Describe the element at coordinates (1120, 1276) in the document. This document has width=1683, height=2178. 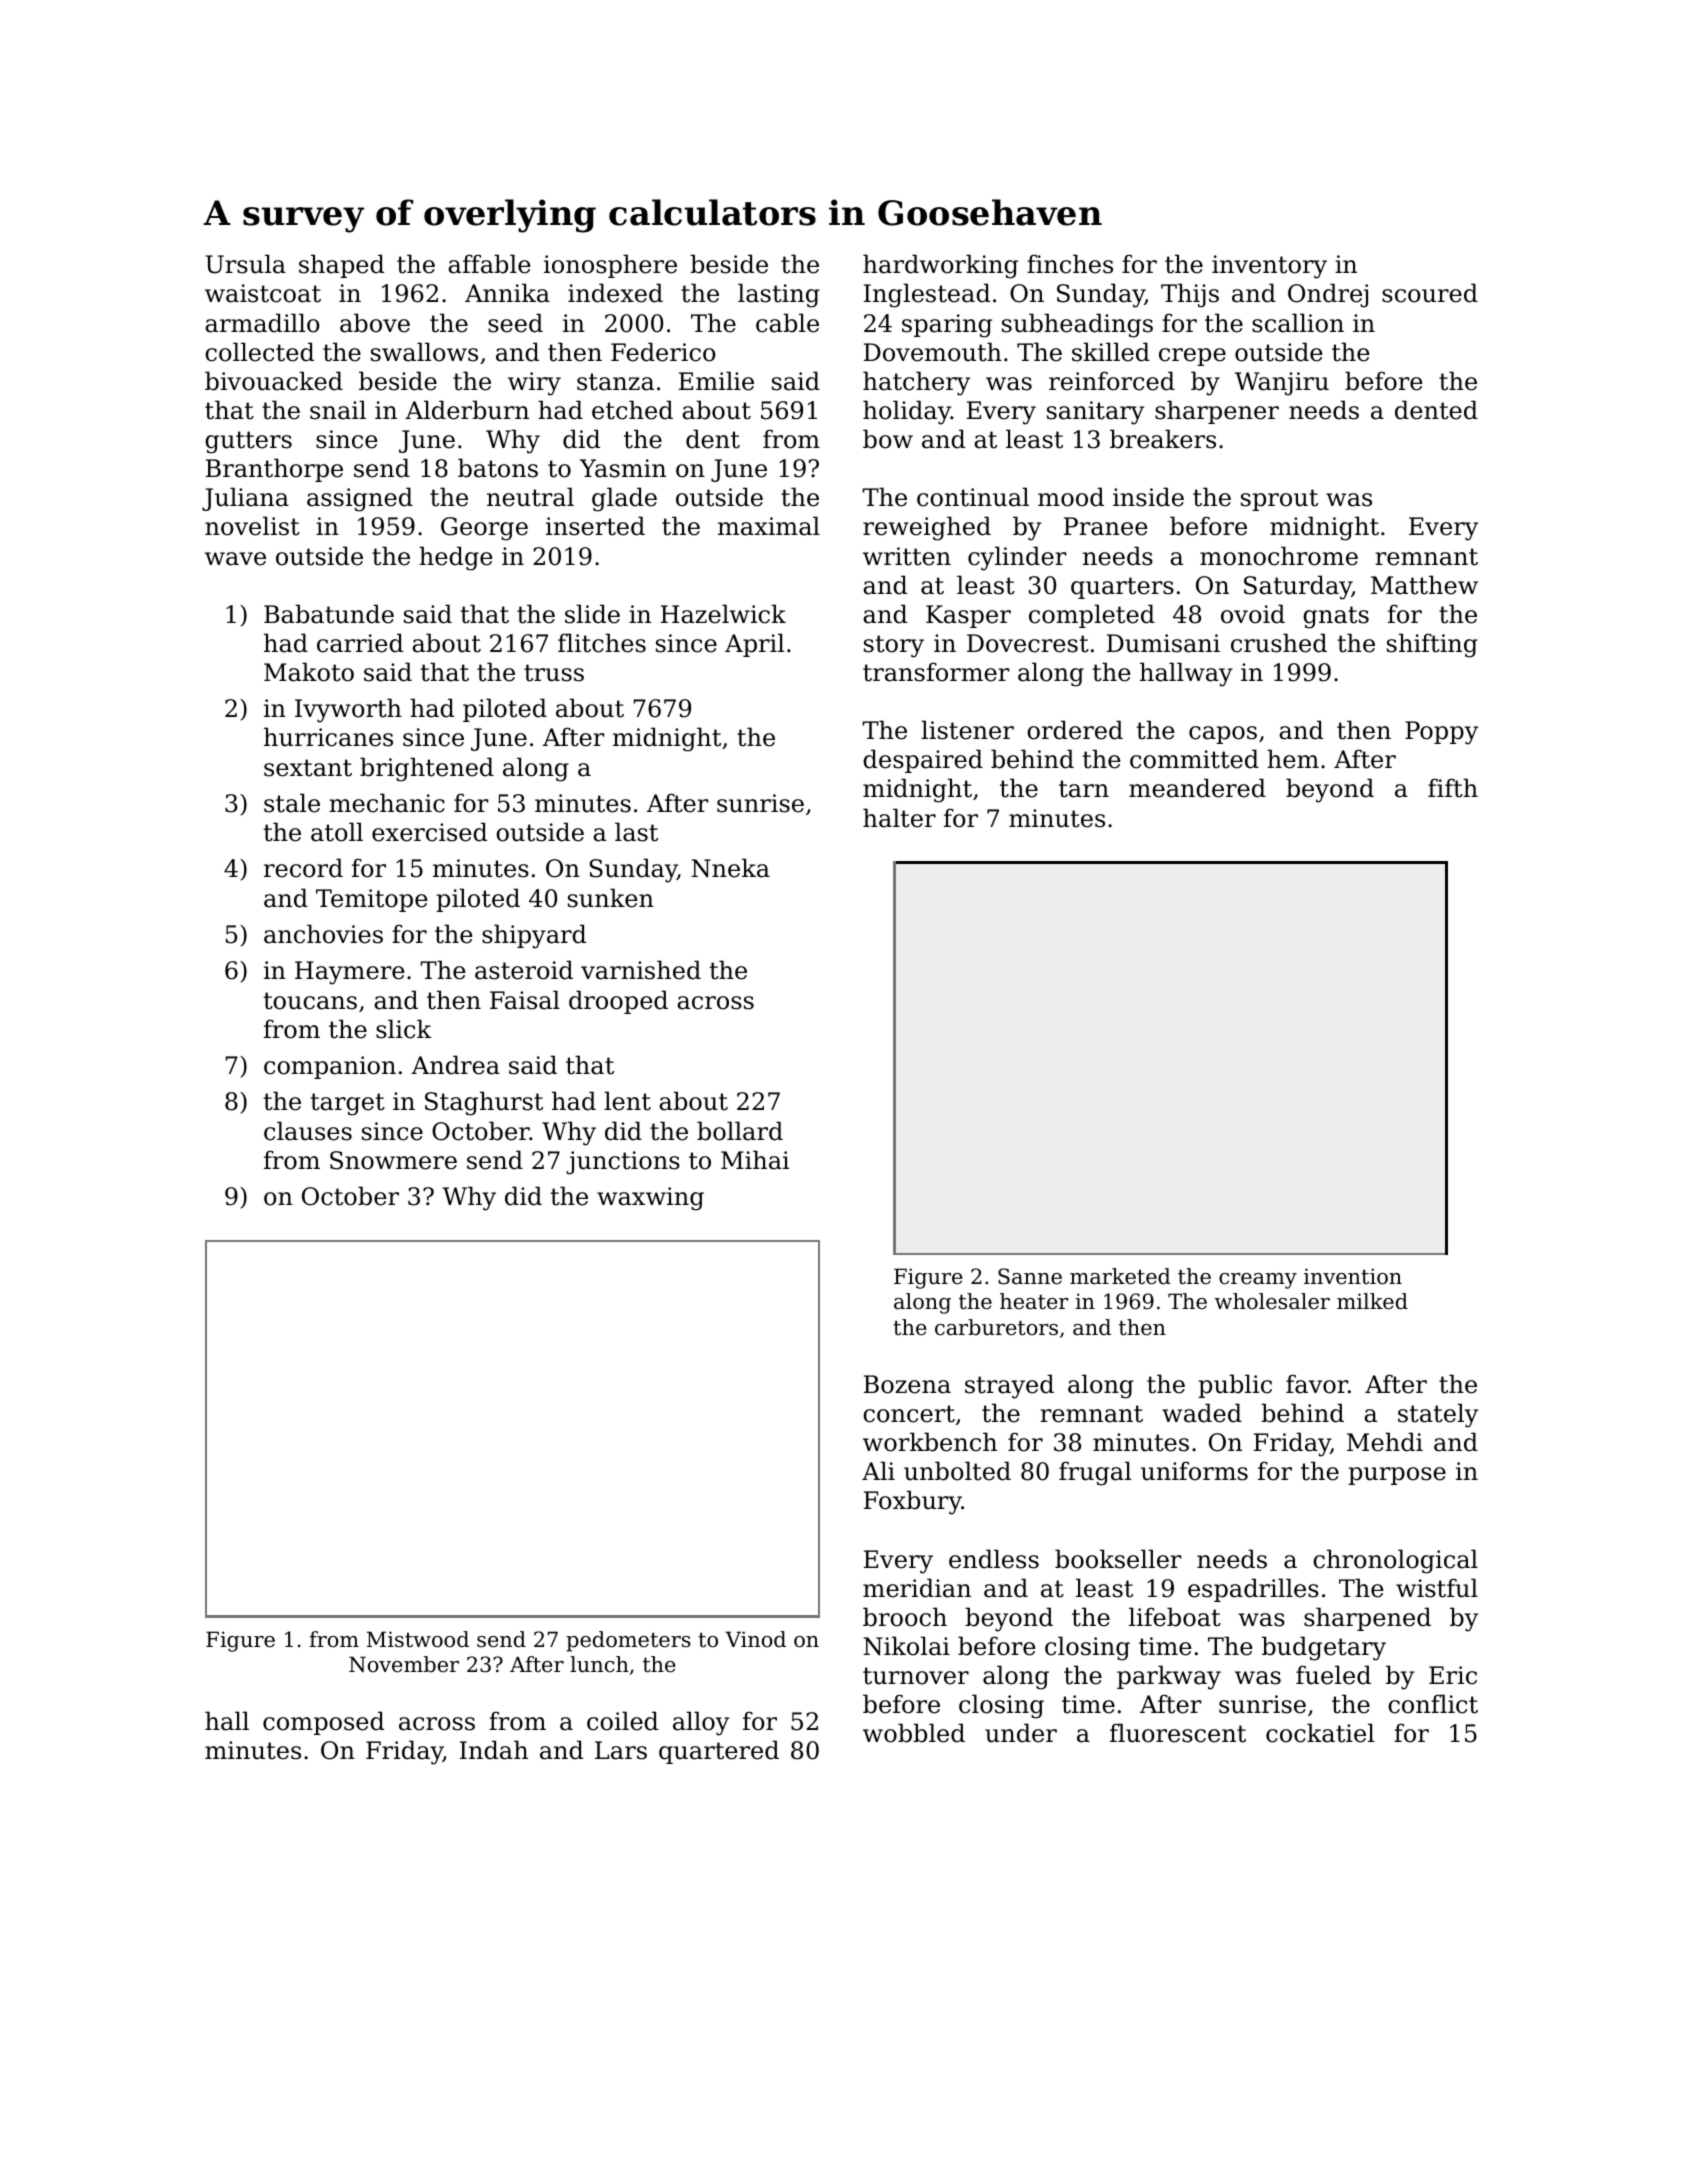
I see `marketed` at that location.
